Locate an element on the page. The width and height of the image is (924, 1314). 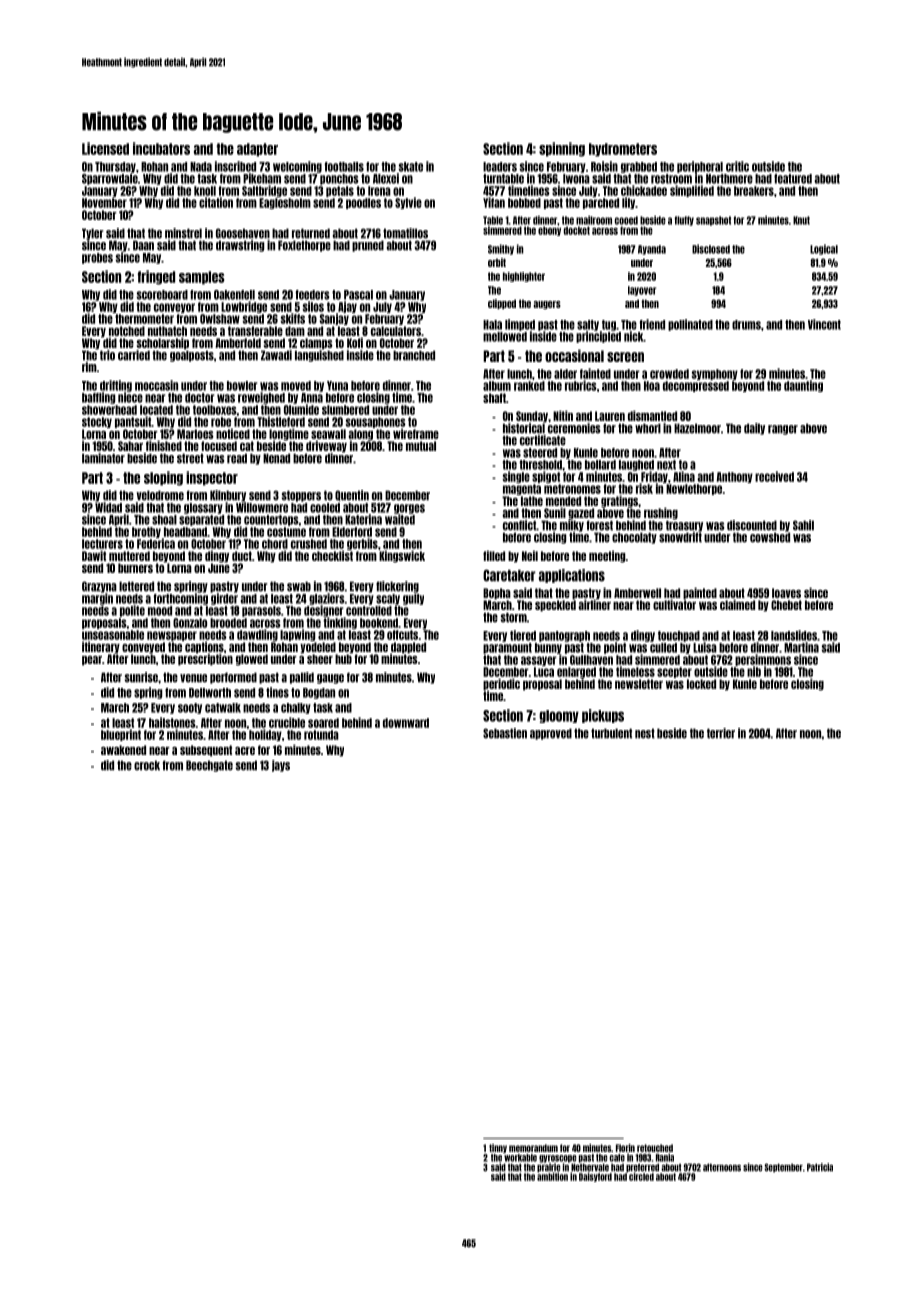
terrier is located at coordinates (721, 733).
